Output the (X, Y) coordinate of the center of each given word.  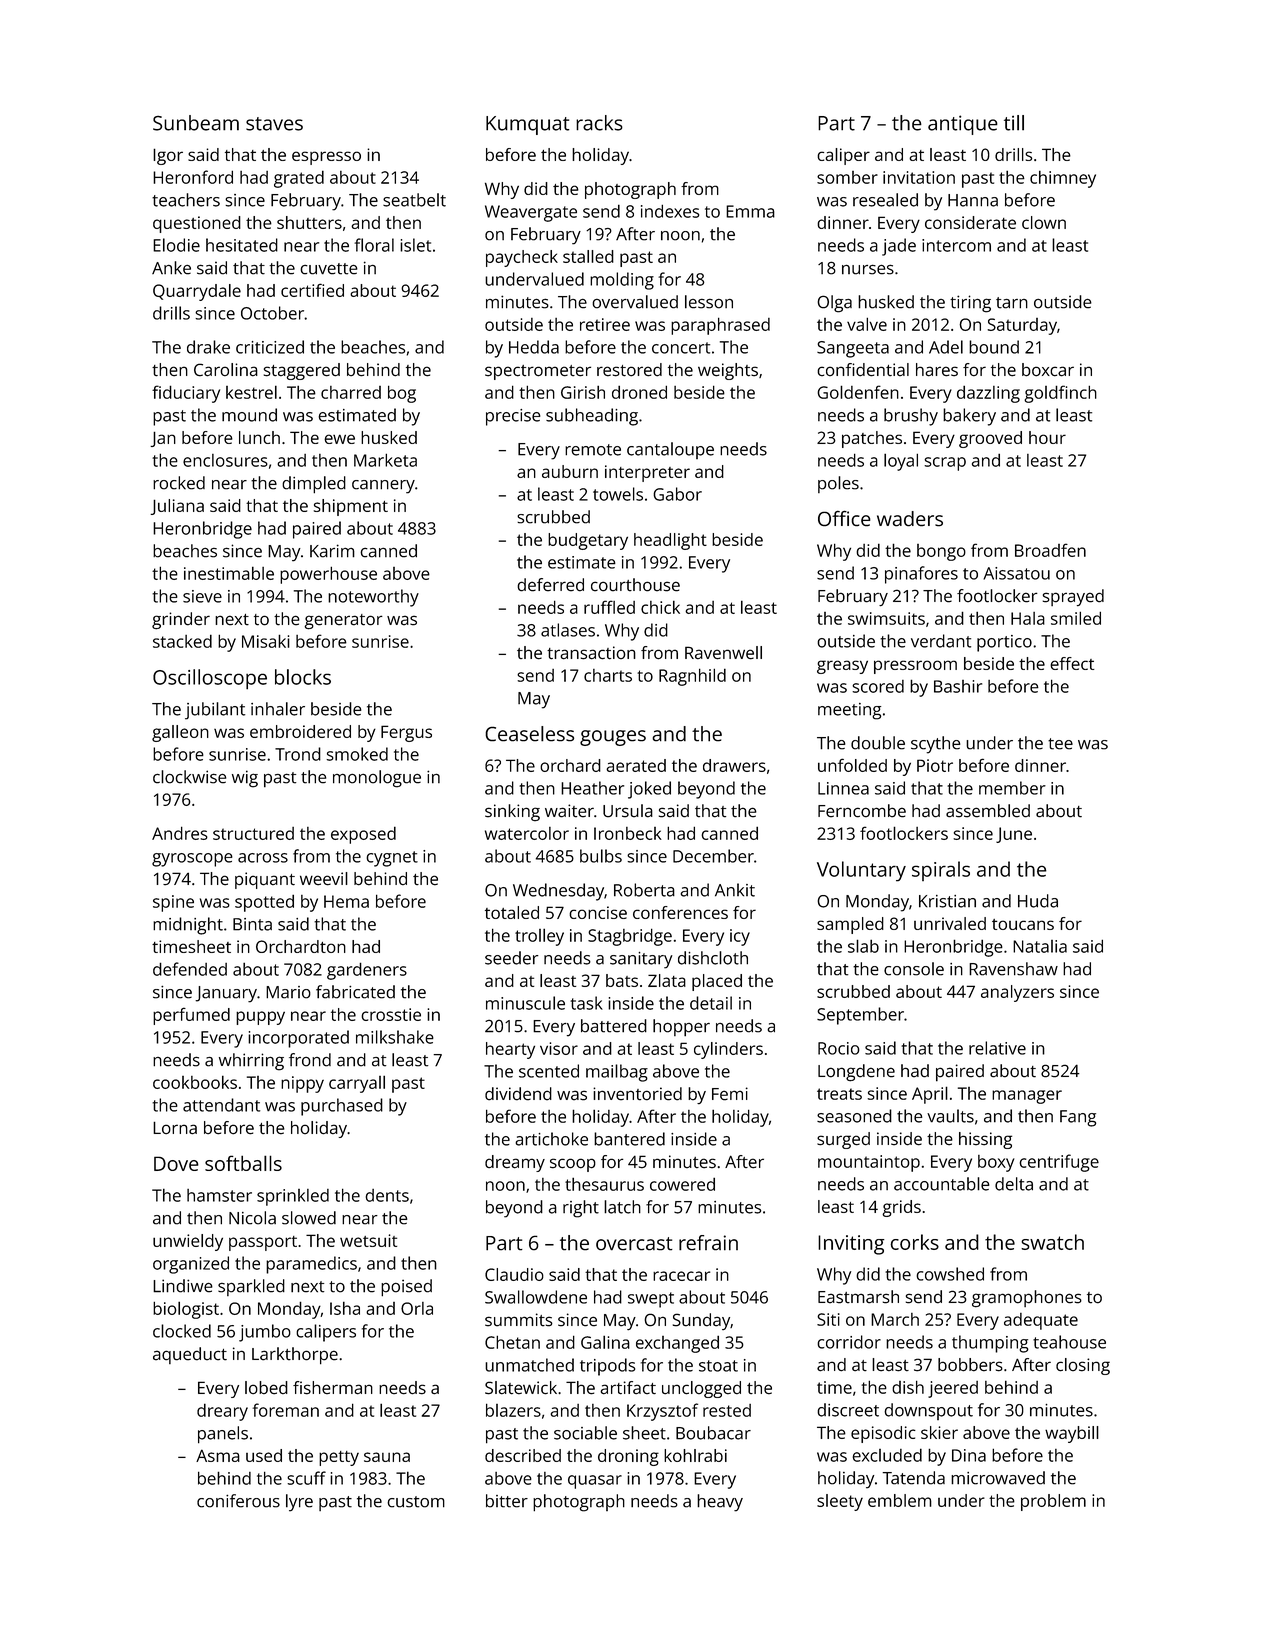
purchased (342, 1107)
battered (614, 1026)
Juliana (177, 507)
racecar (681, 1276)
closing (1083, 1366)
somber (847, 177)
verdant (941, 641)
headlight (670, 541)
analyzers (1017, 993)
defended (190, 969)
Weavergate (531, 213)
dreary (222, 1412)
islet (415, 245)
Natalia (1040, 946)
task (586, 1003)
